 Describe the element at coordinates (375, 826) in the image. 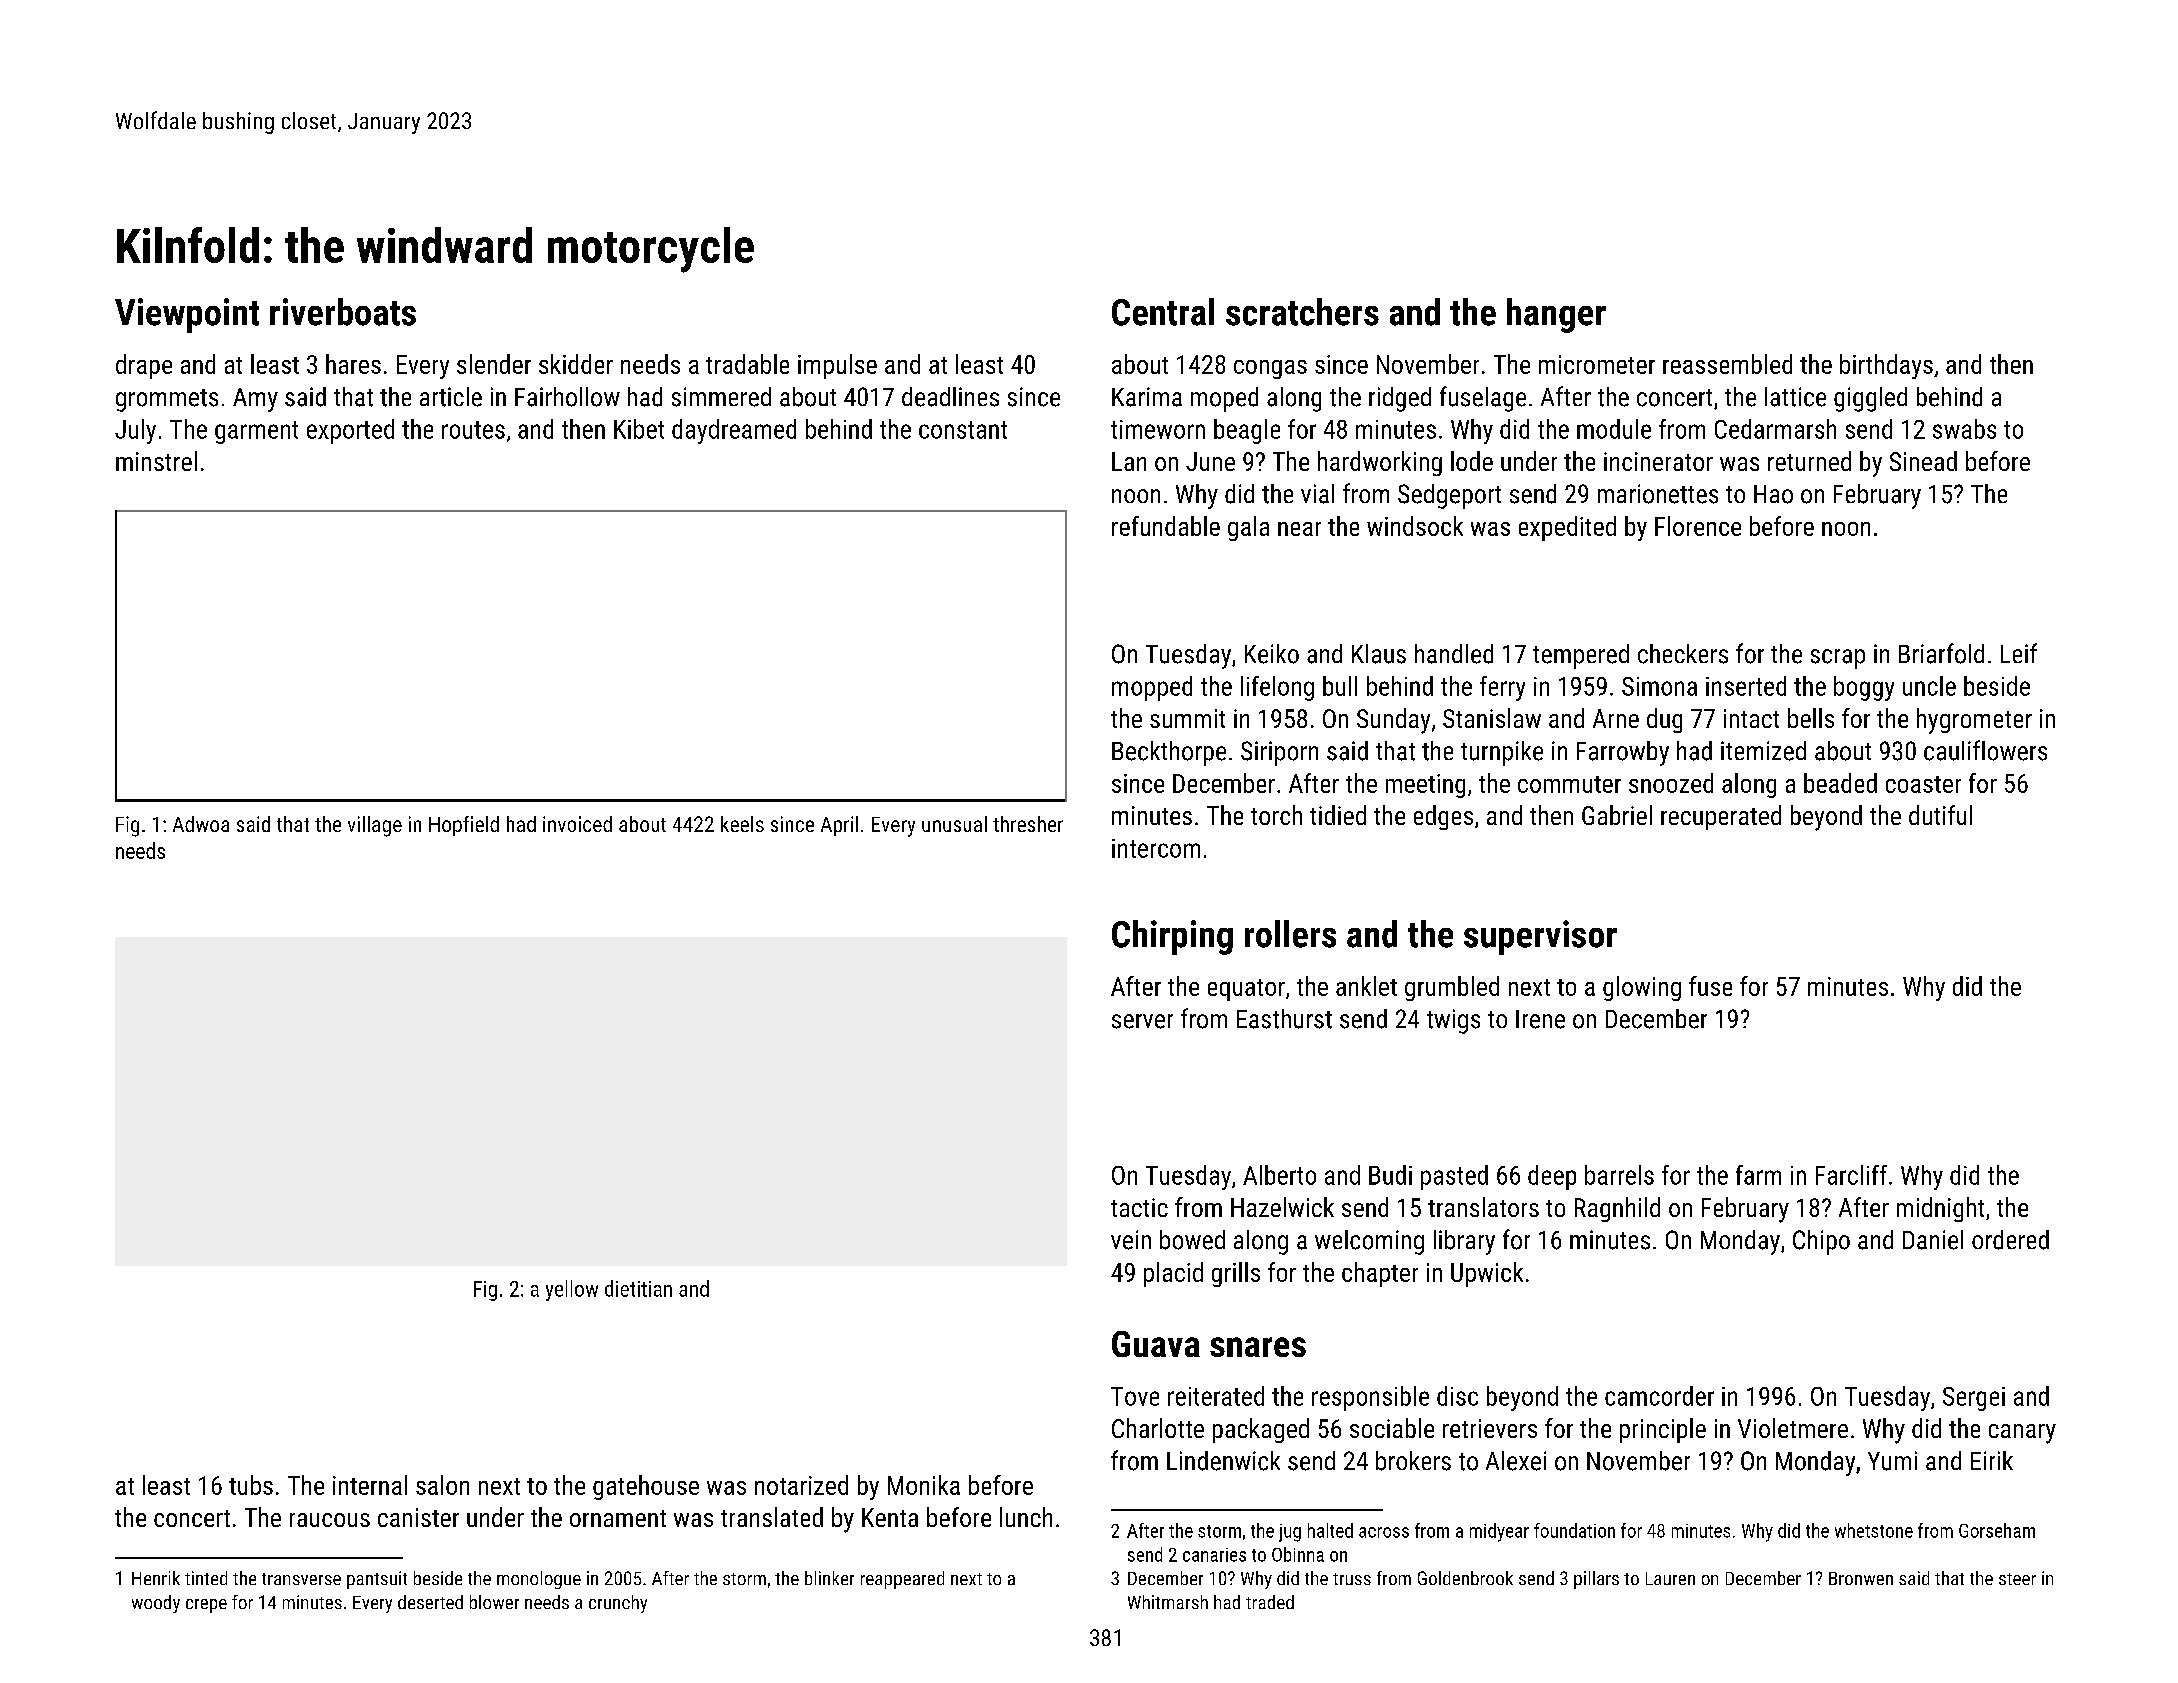

I see `village` at that location.
